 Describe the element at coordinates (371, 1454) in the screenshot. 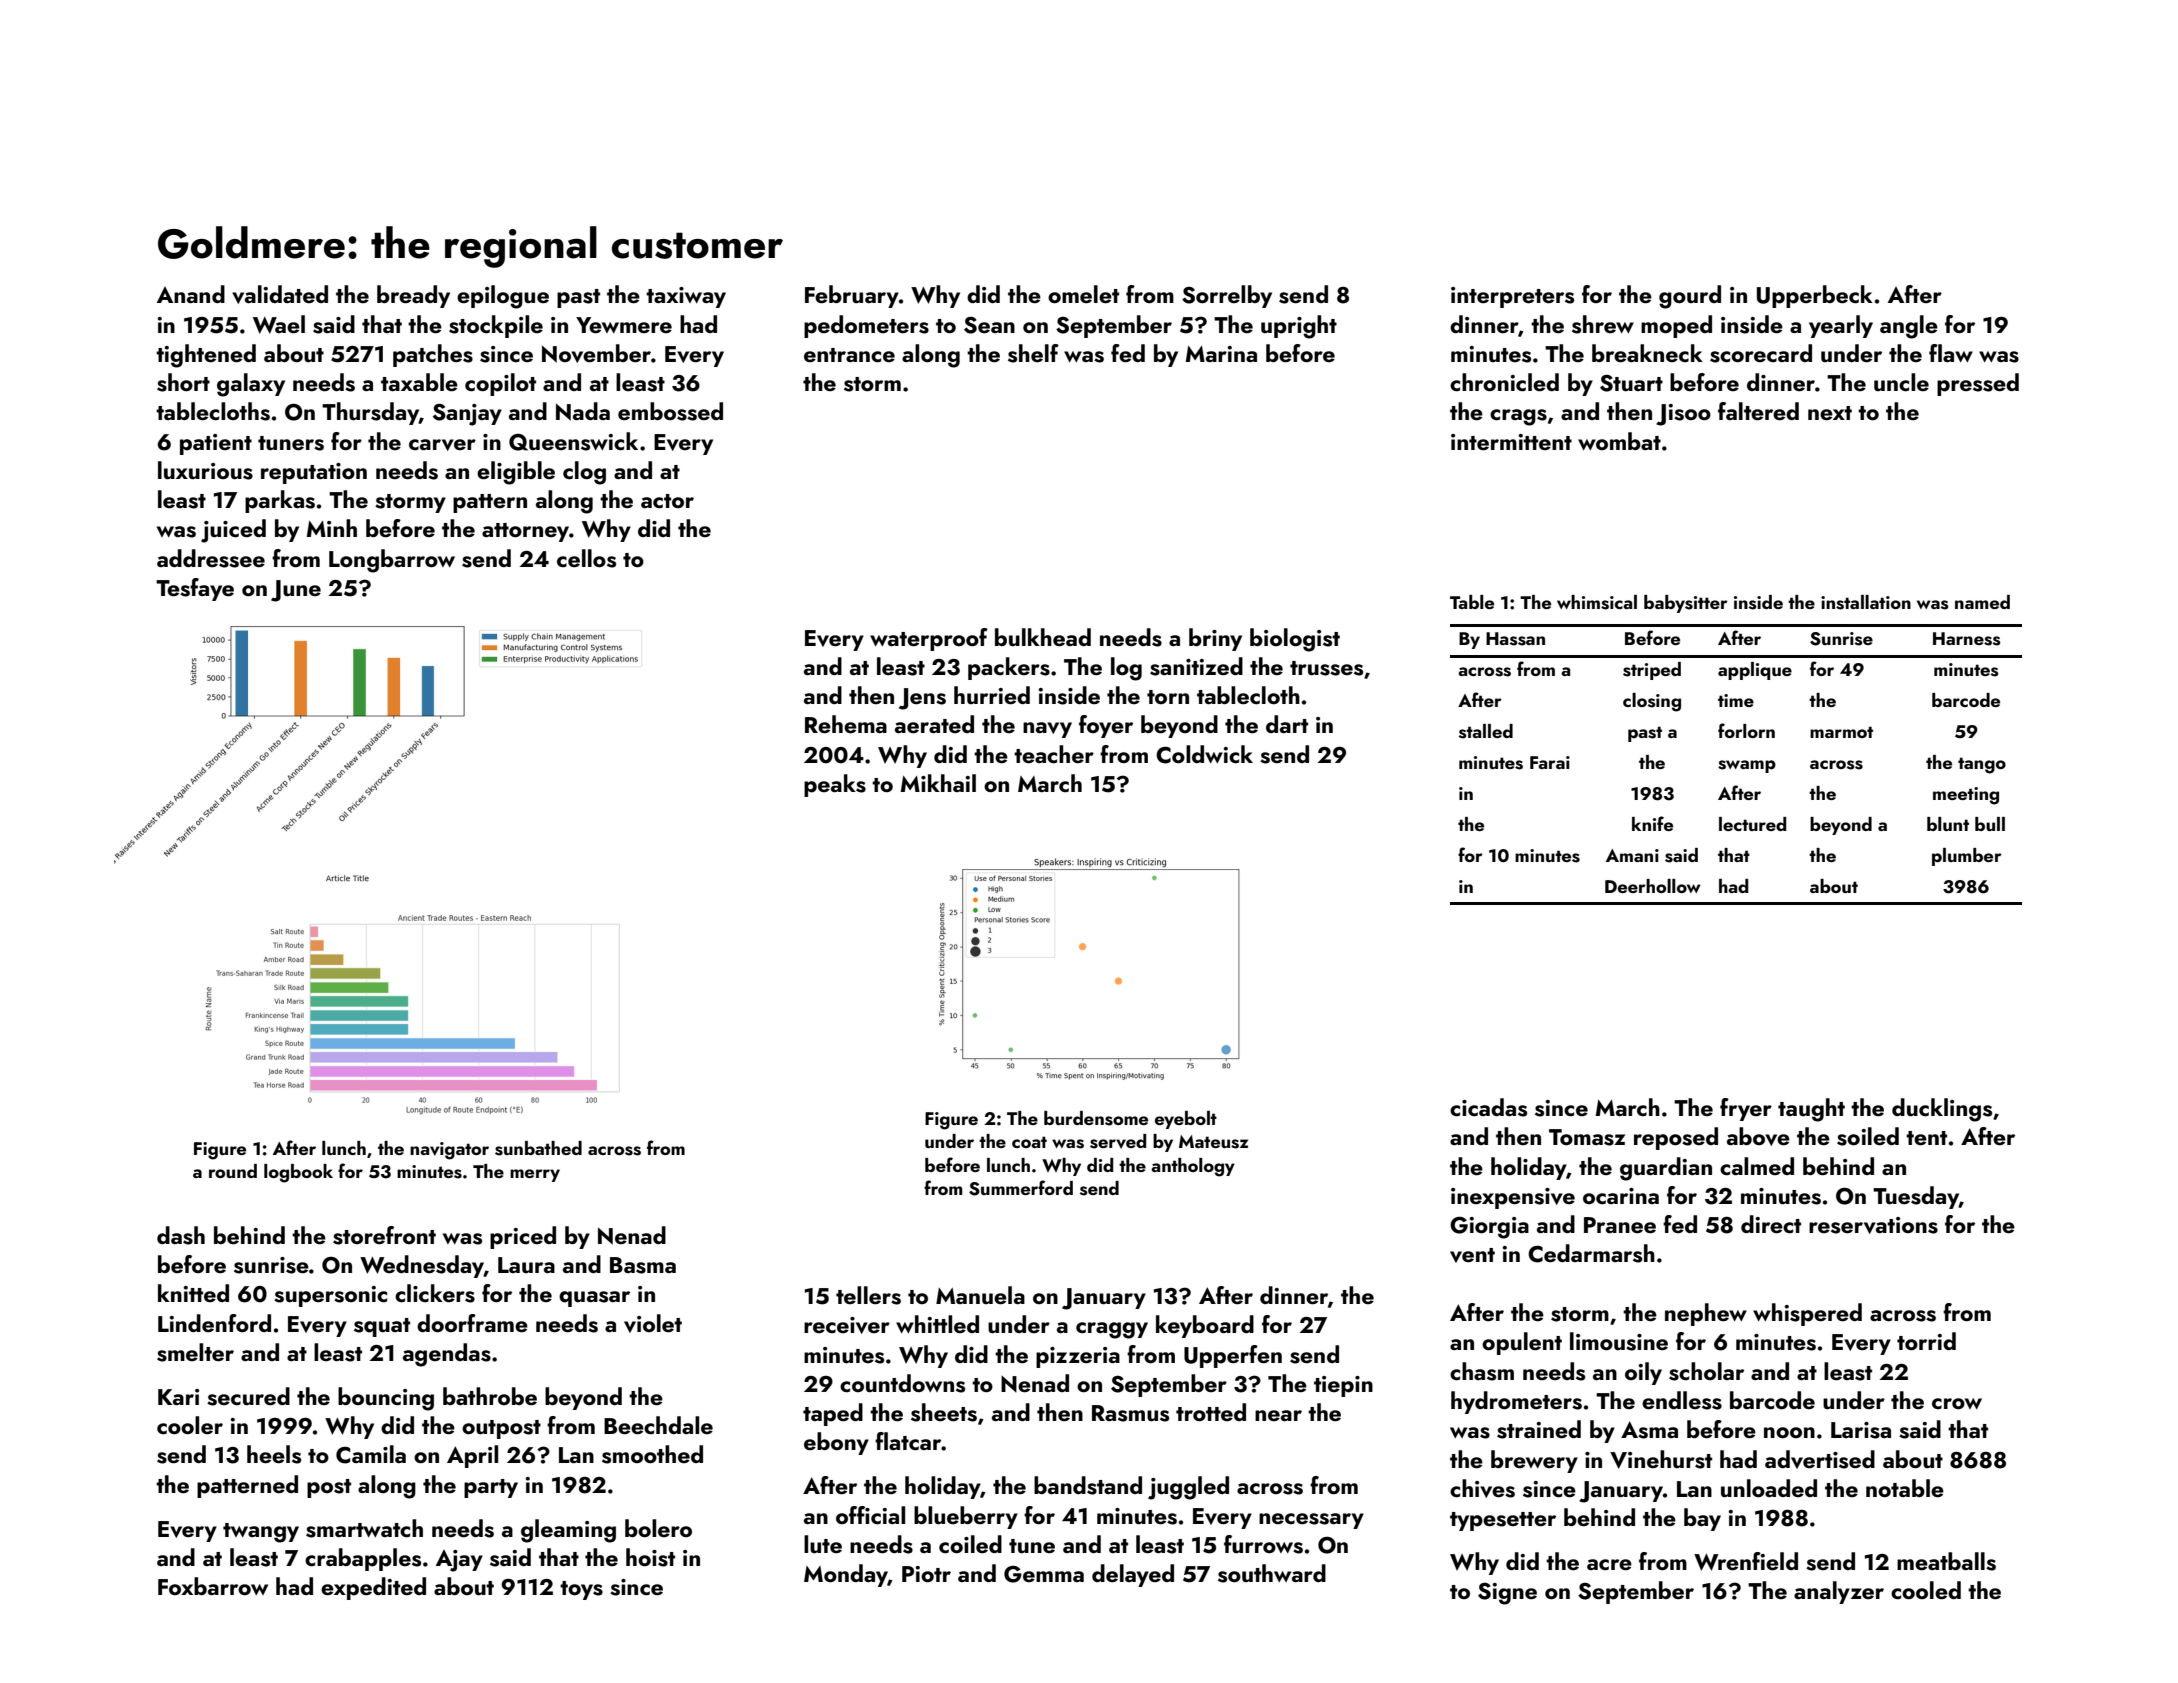

I see `Camila` at that location.
